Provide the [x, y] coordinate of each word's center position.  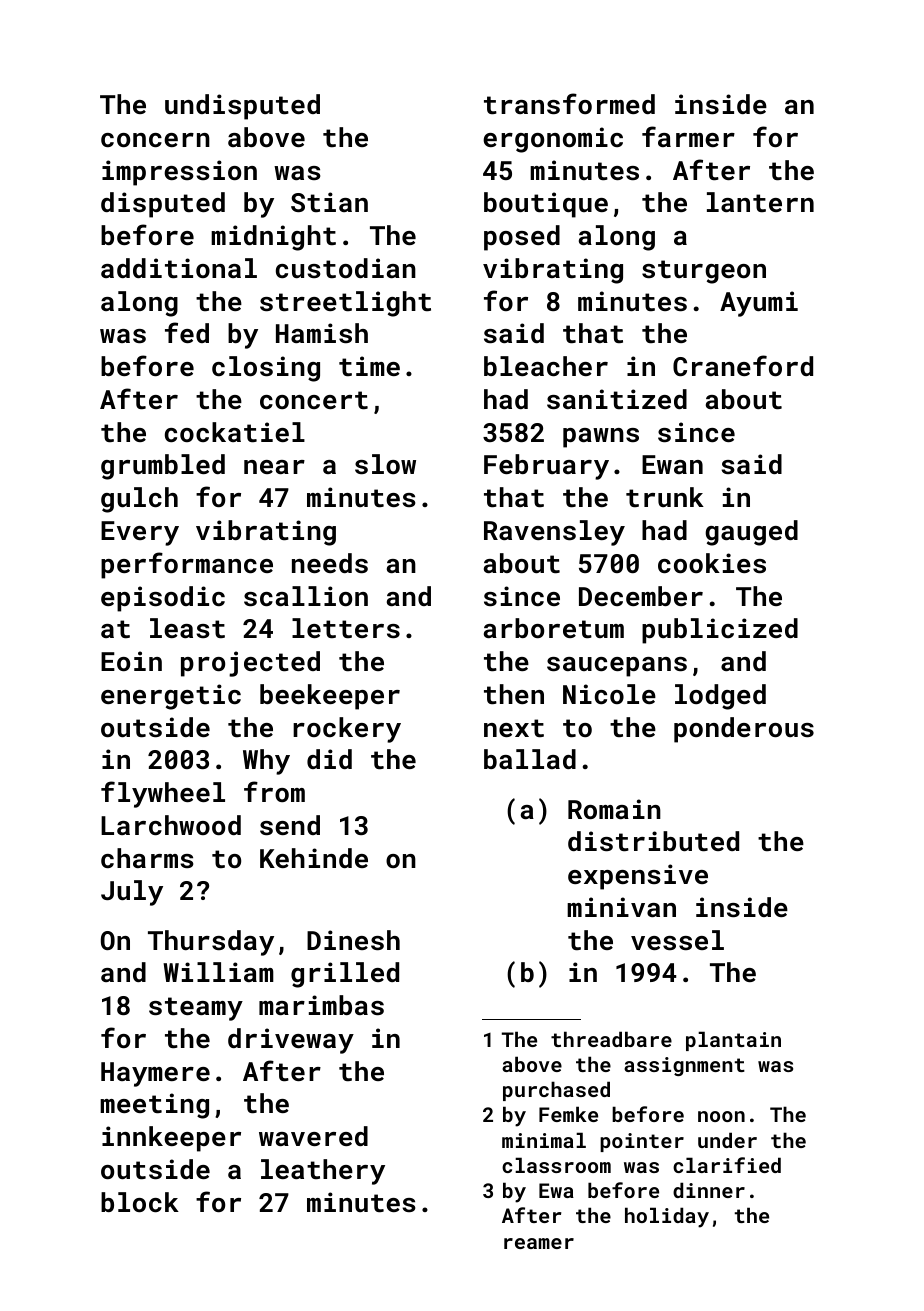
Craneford [743, 365]
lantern [760, 202]
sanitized [617, 399]
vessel [677, 940]
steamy [196, 1009]
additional [179, 268]
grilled [345, 975]
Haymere [155, 1074]
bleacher [546, 366]
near [274, 467]
